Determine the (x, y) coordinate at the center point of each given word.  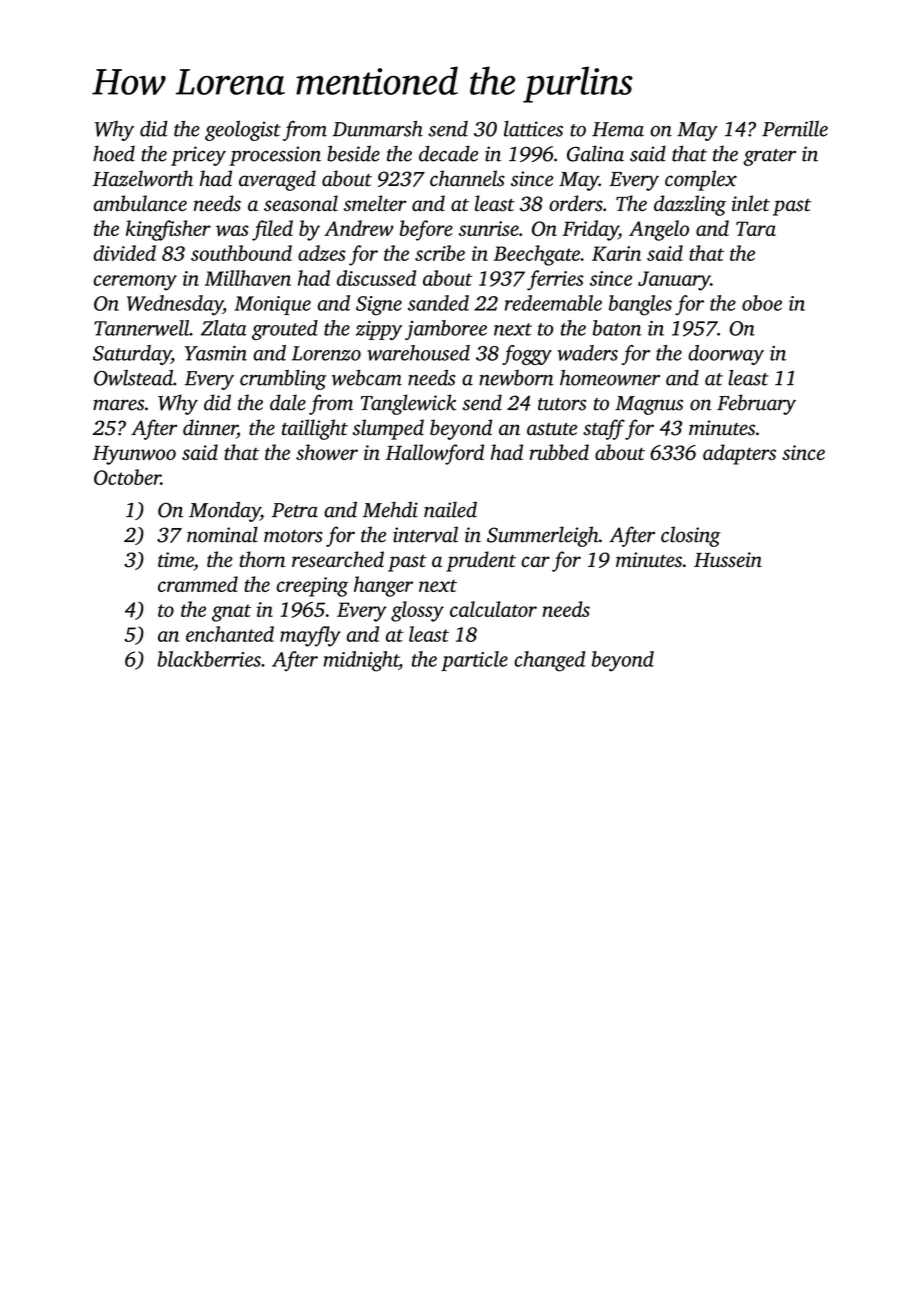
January (674, 281)
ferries (555, 280)
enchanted (230, 634)
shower (327, 452)
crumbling (283, 380)
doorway (726, 355)
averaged (277, 180)
